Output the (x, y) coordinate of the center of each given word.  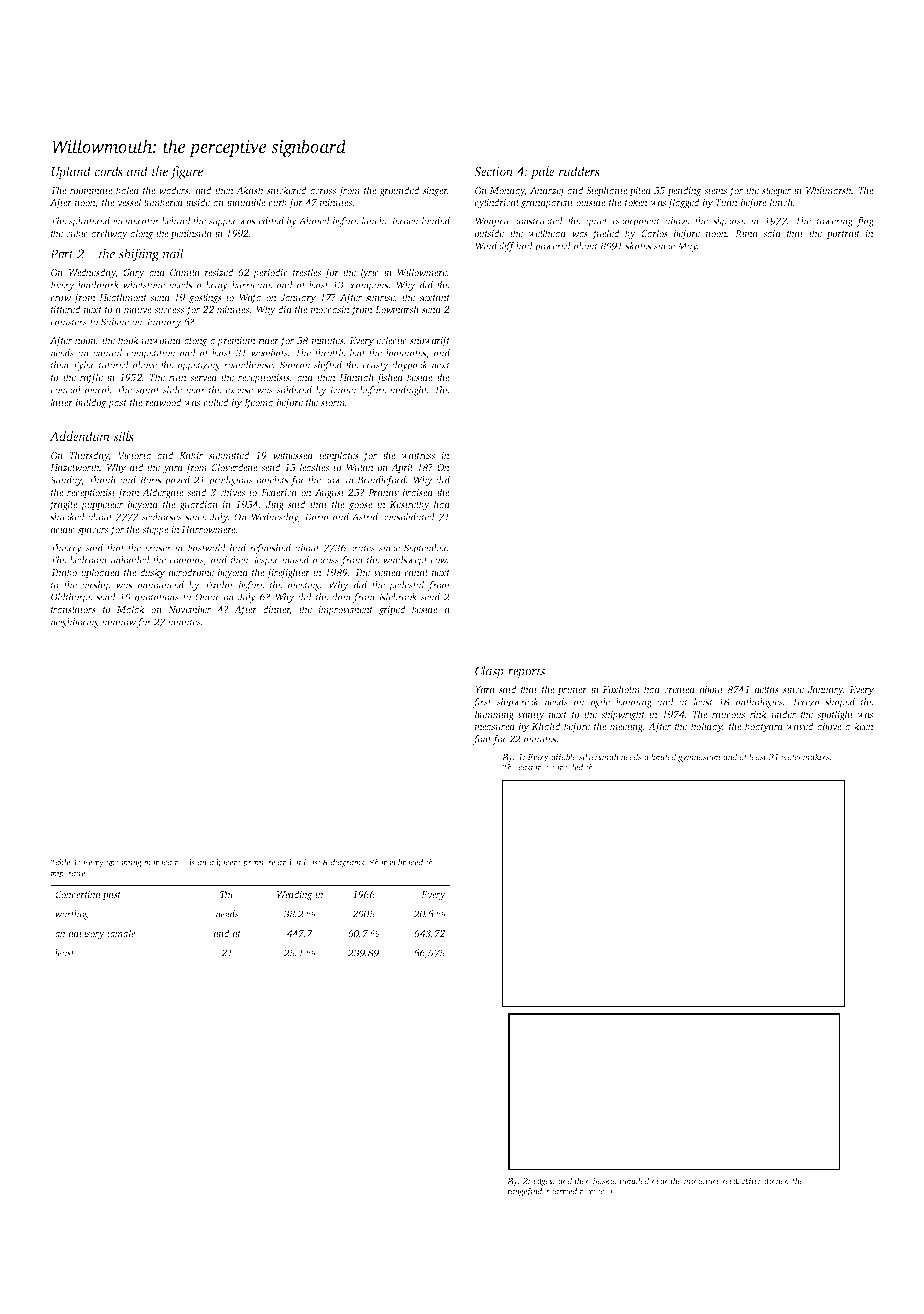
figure (186, 172)
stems (715, 191)
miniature (702, 1181)
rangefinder (528, 1192)
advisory (87, 934)
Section (493, 171)
